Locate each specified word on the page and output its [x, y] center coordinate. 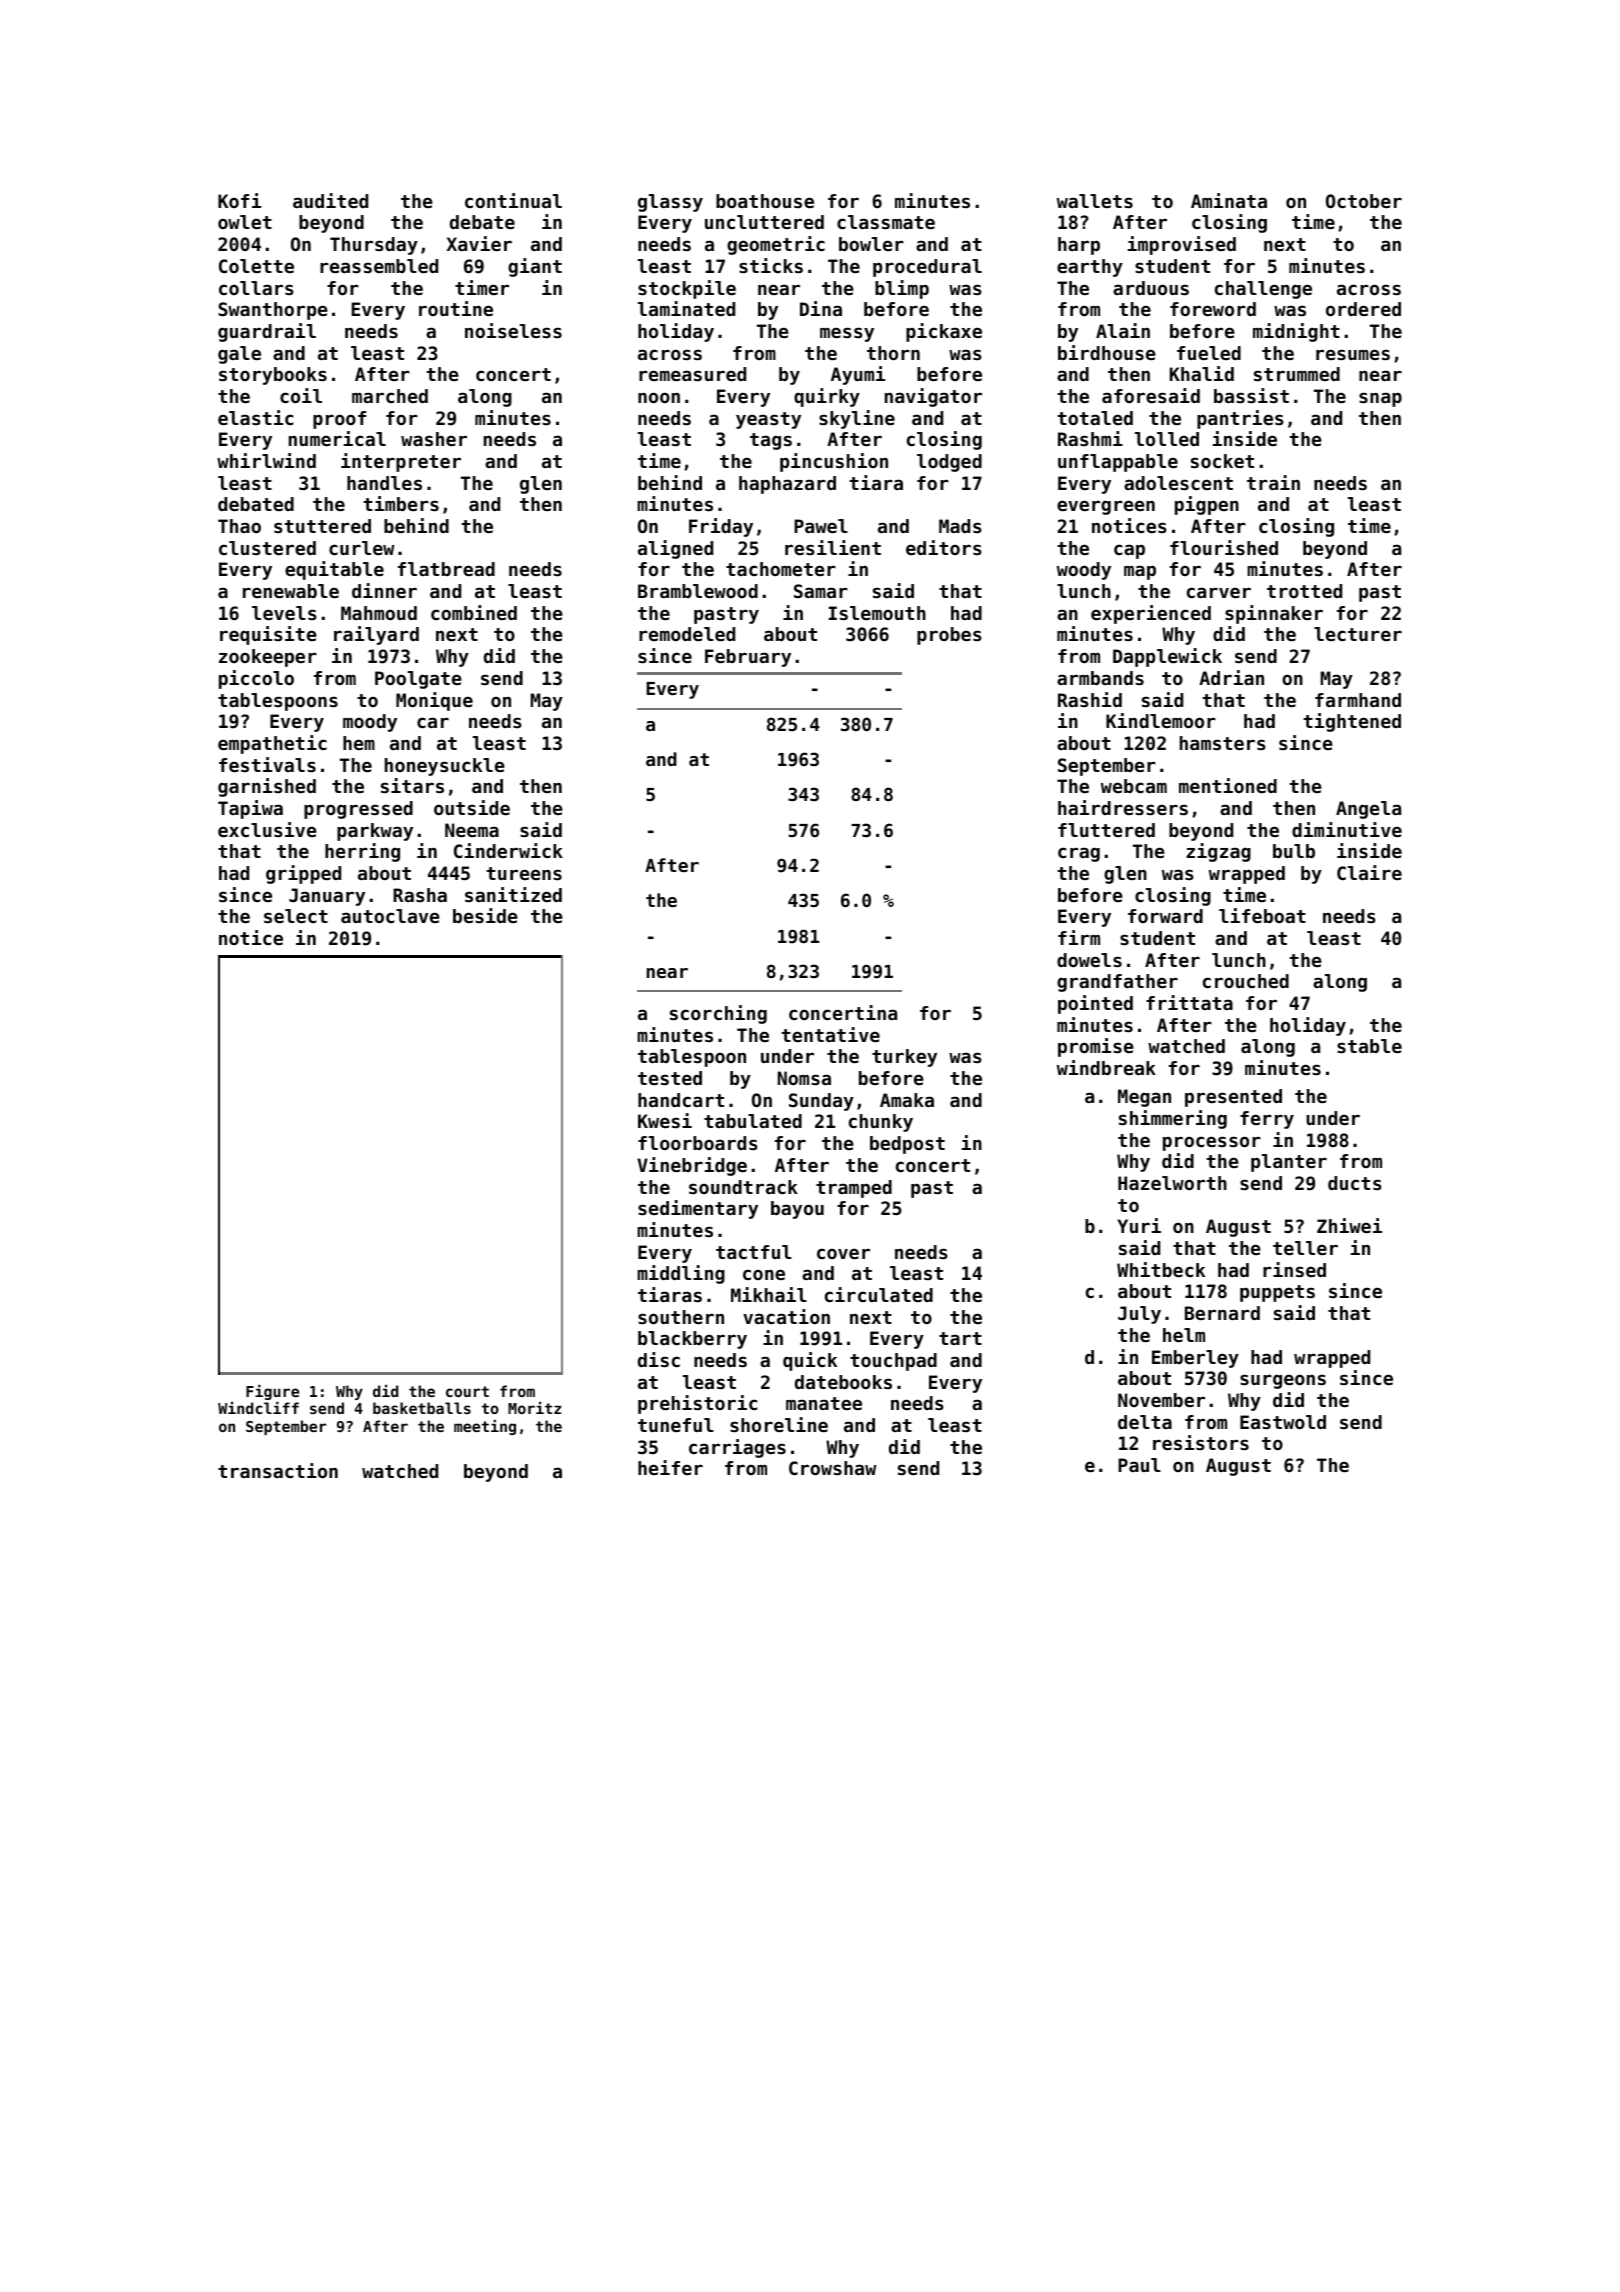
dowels [1089, 960]
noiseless [513, 330]
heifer [670, 1467]
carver [1219, 592]
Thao [239, 526]
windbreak [1106, 1067]
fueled [1209, 353]
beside [485, 915]
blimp [902, 289]
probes [949, 636]
